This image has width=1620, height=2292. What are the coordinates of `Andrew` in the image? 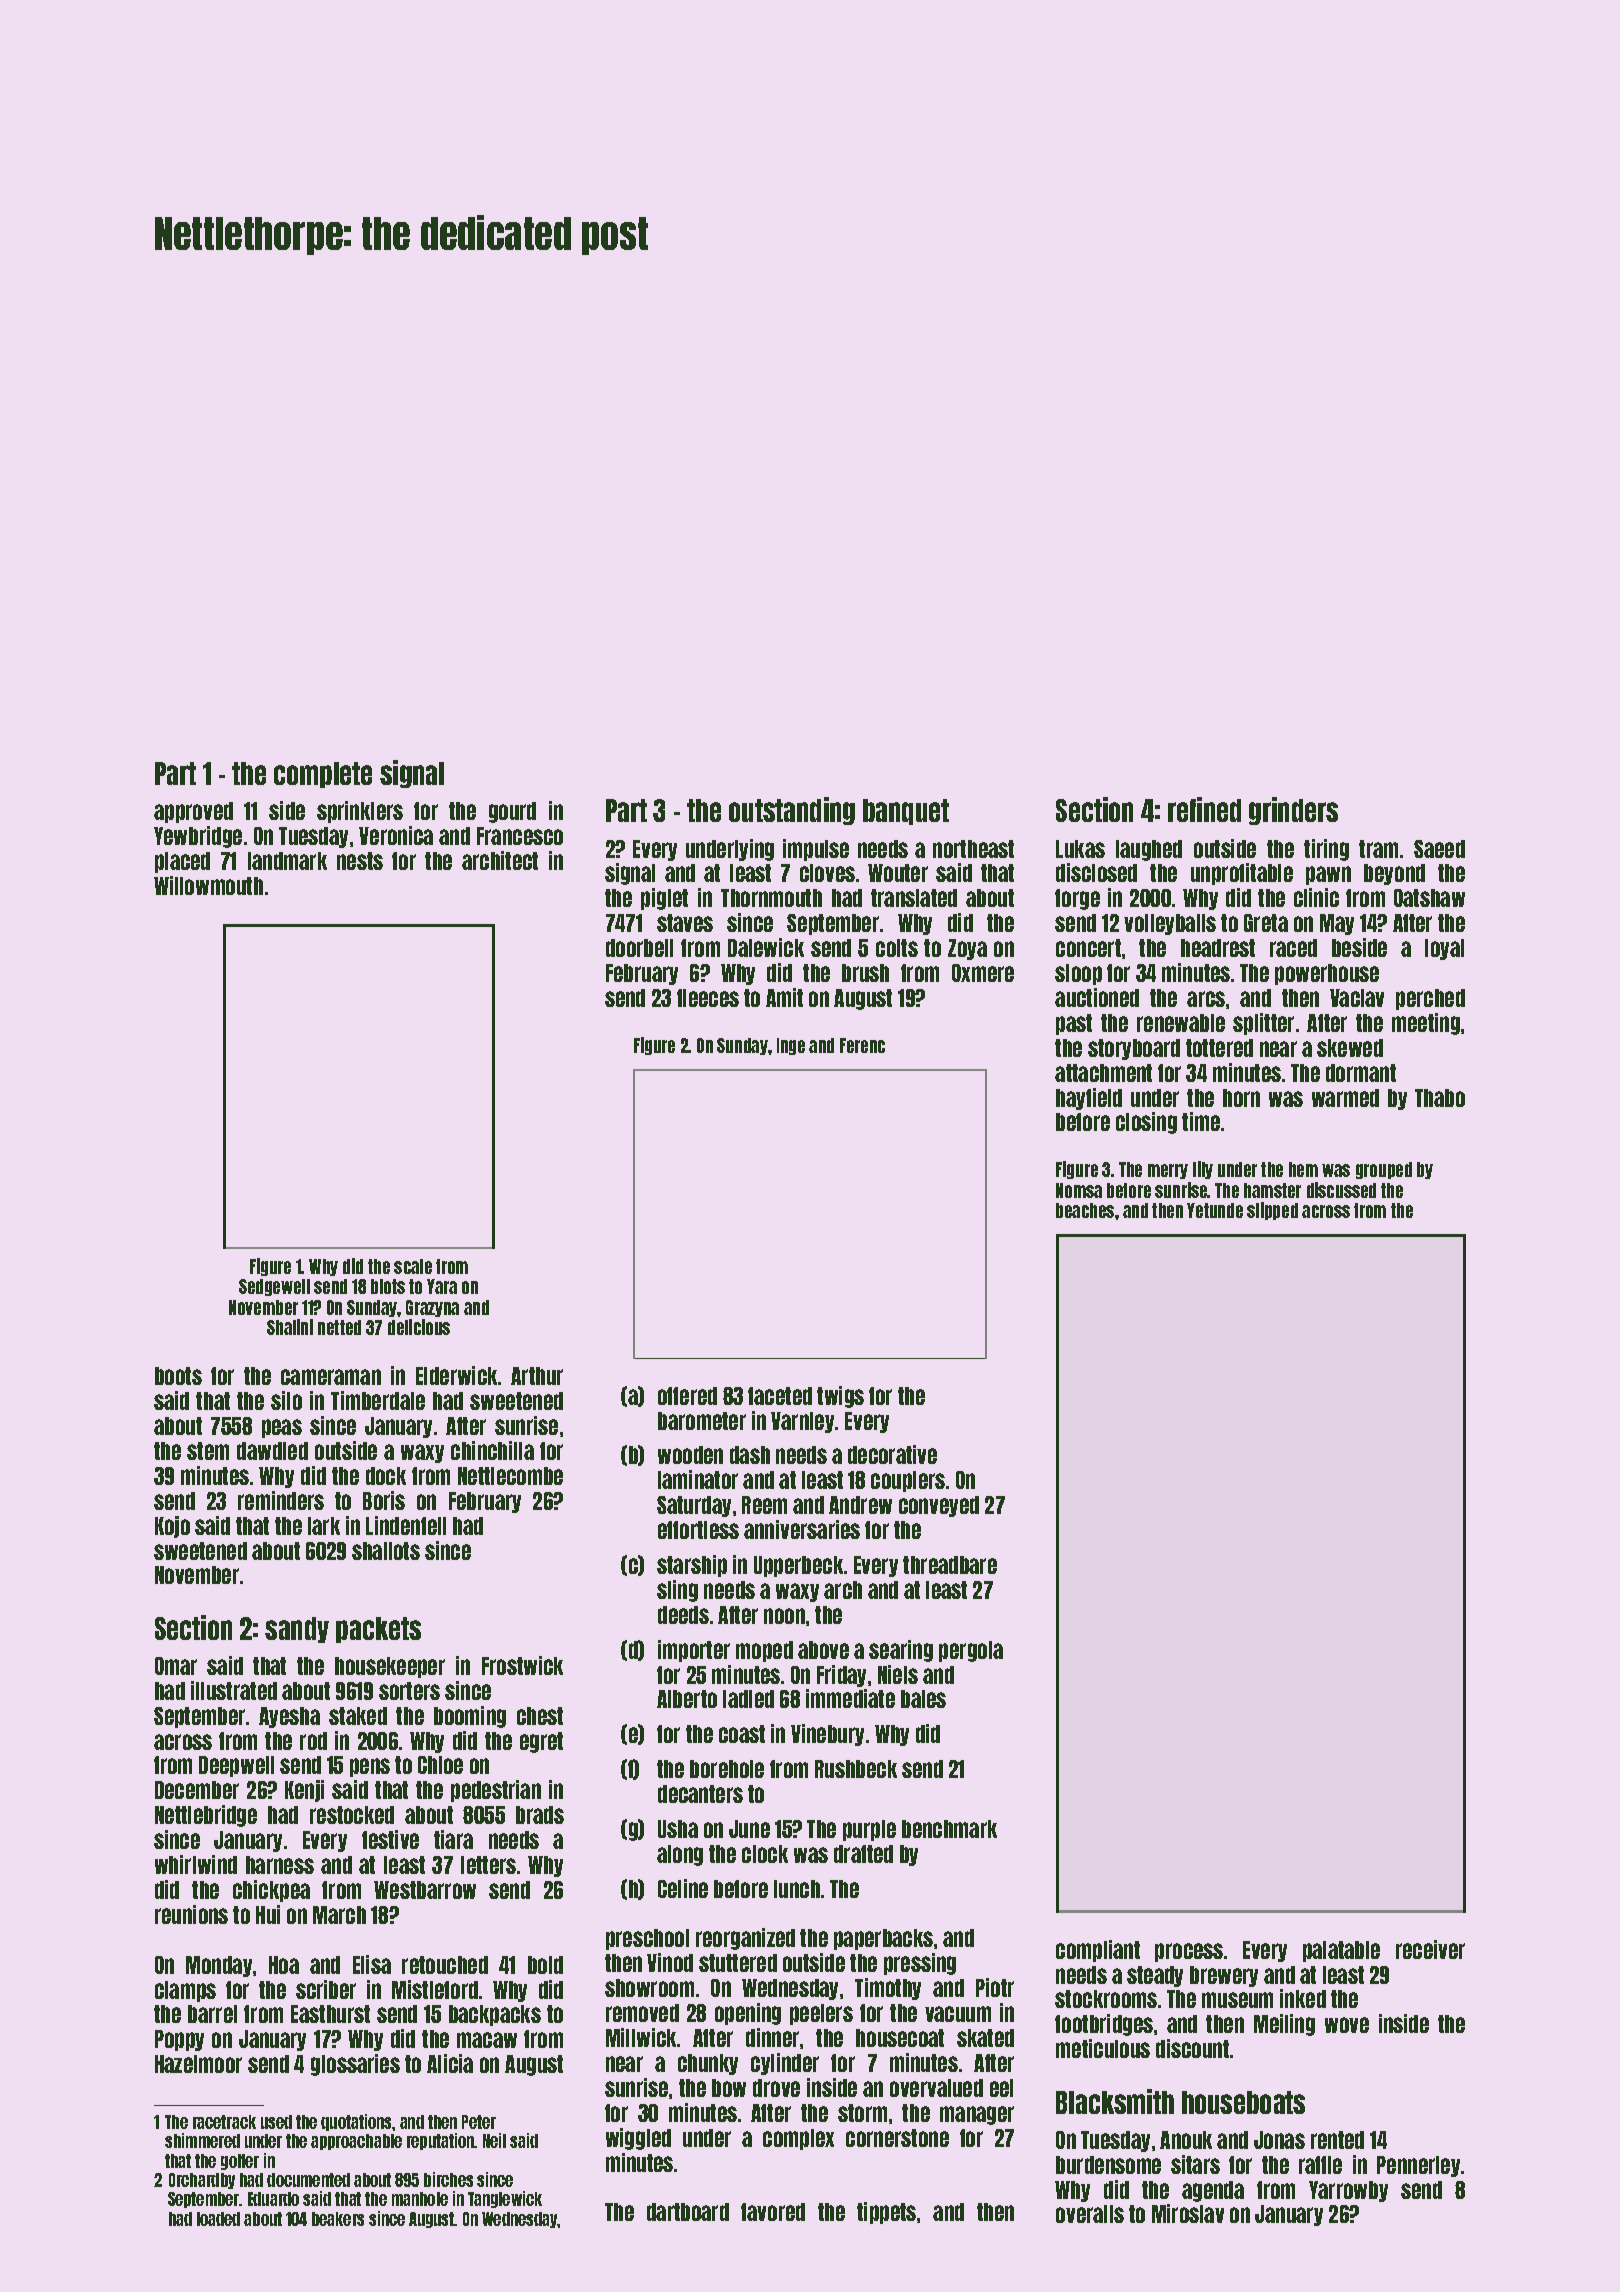 It's located at (860, 1505).
